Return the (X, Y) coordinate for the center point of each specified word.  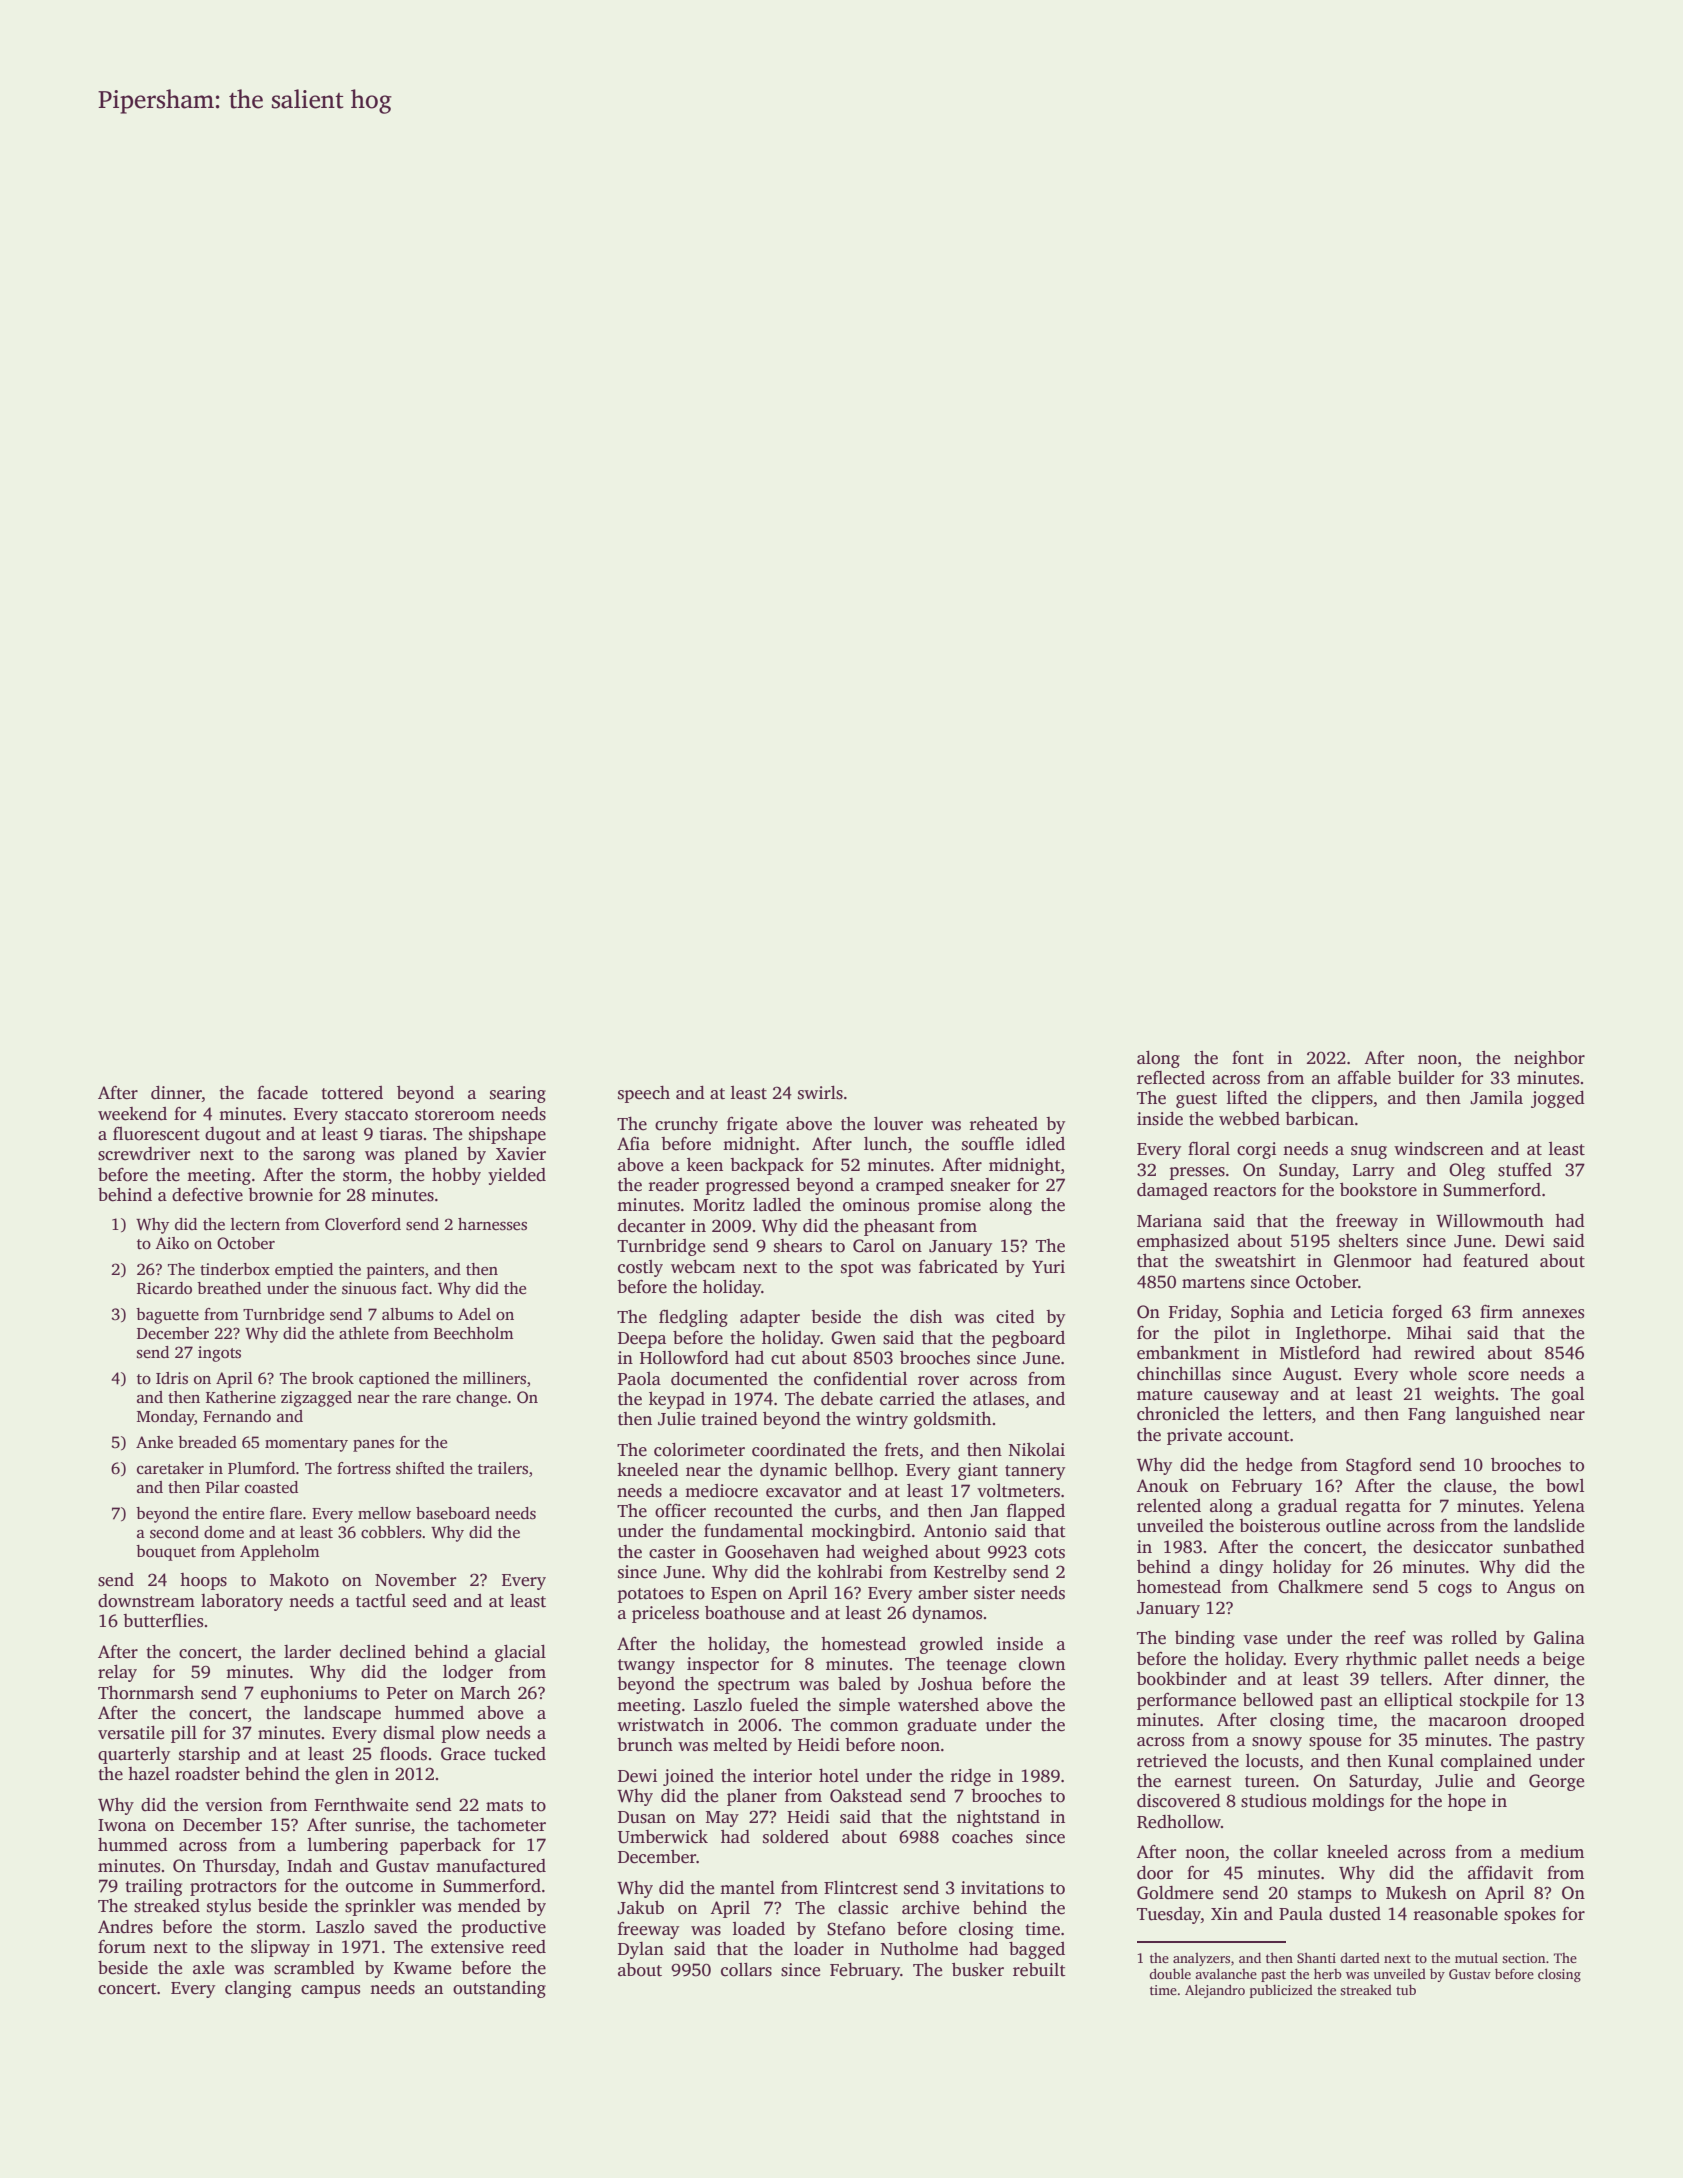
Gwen (853, 1338)
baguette (167, 1316)
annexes (1553, 1314)
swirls (820, 1093)
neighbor (1549, 1059)
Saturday (1383, 1782)
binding (1205, 1639)
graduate (941, 1726)
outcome (379, 1887)
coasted (271, 1487)
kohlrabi (850, 1572)
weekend (132, 1114)
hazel (149, 1774)
